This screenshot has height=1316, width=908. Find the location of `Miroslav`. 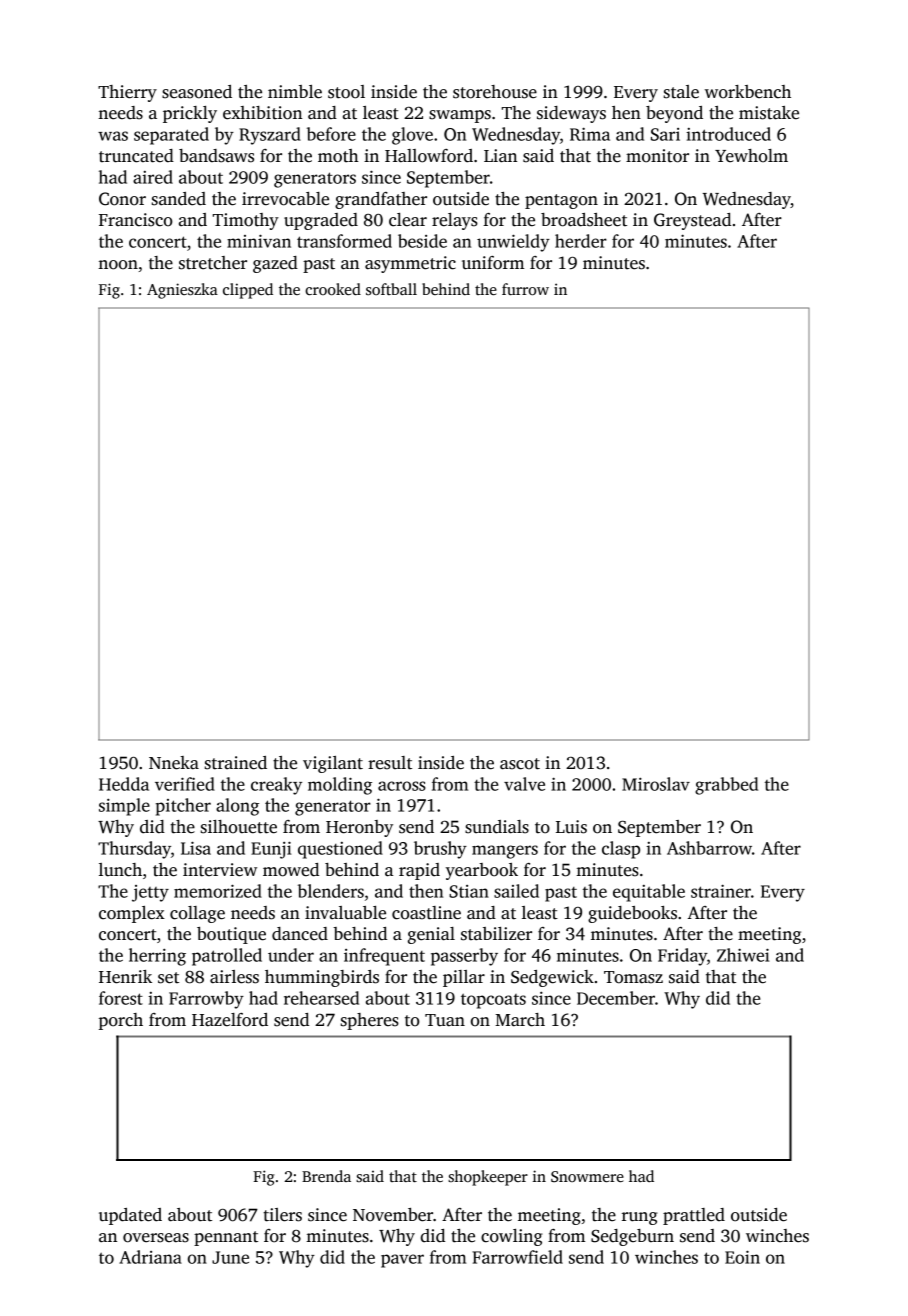

Miroslav is located at coordinates (656, 784).
